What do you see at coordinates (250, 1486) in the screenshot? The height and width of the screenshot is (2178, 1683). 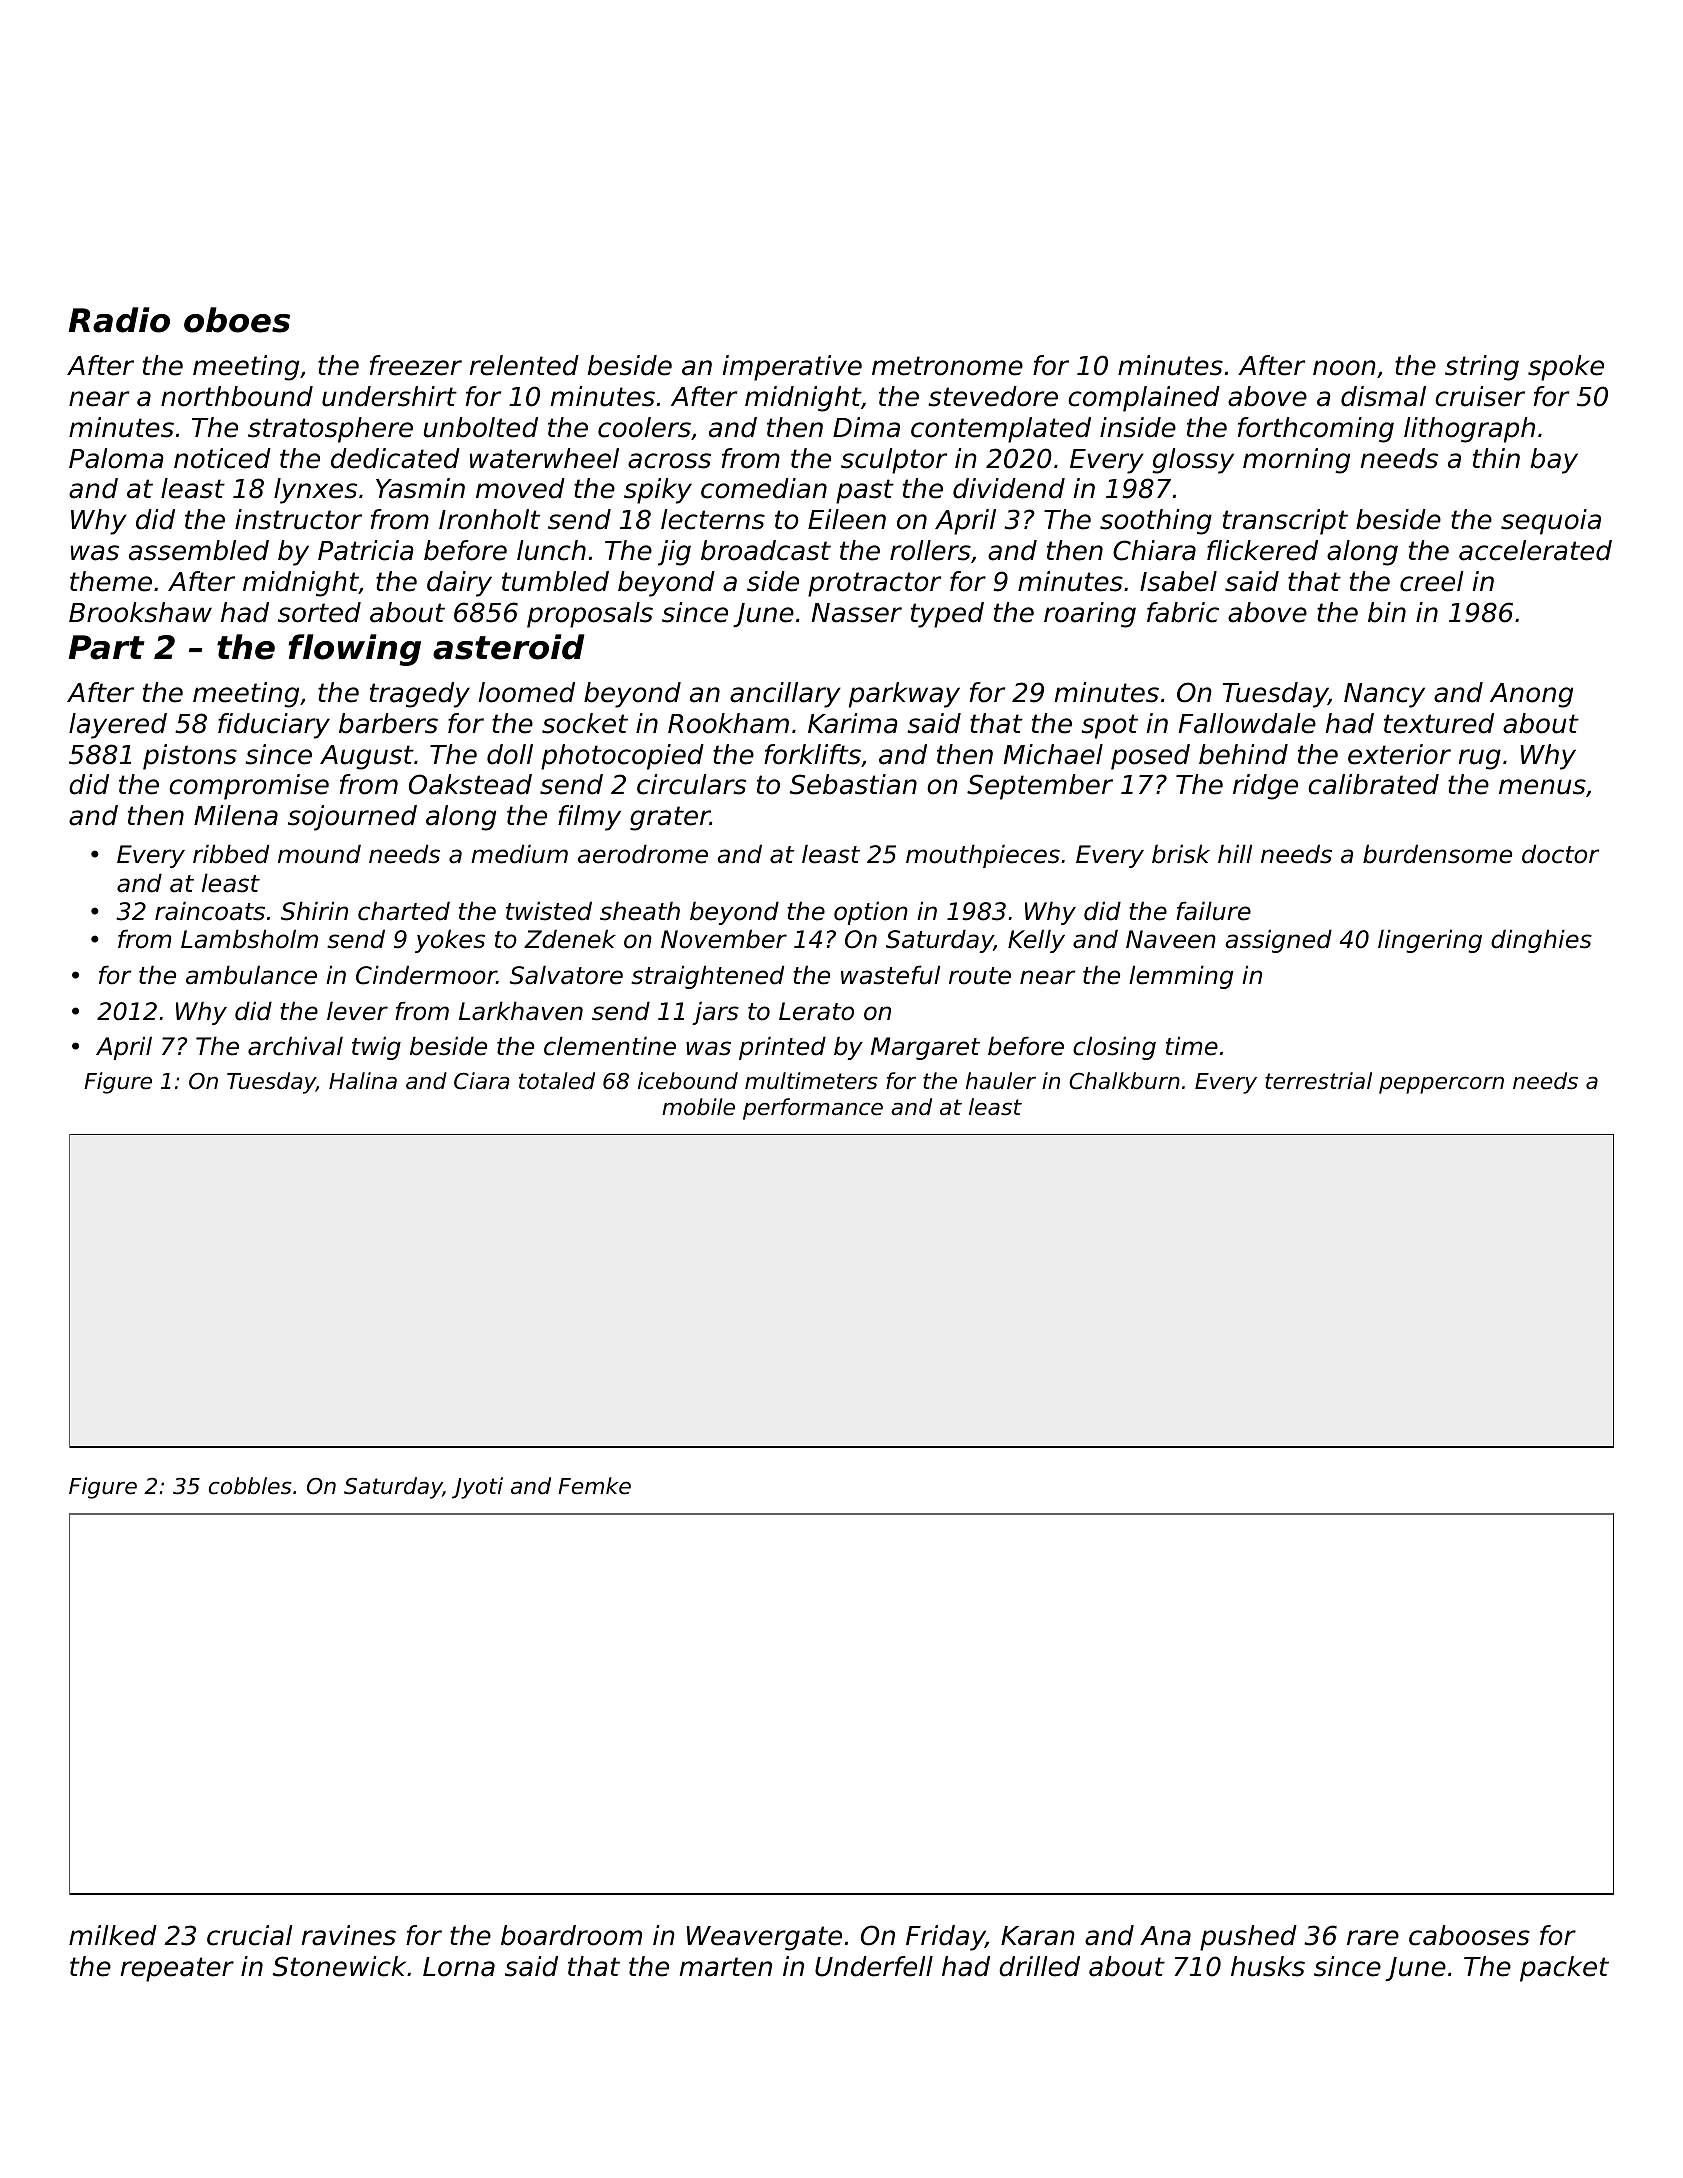 I see `cobbles` at bounding box center [250, 1486].
